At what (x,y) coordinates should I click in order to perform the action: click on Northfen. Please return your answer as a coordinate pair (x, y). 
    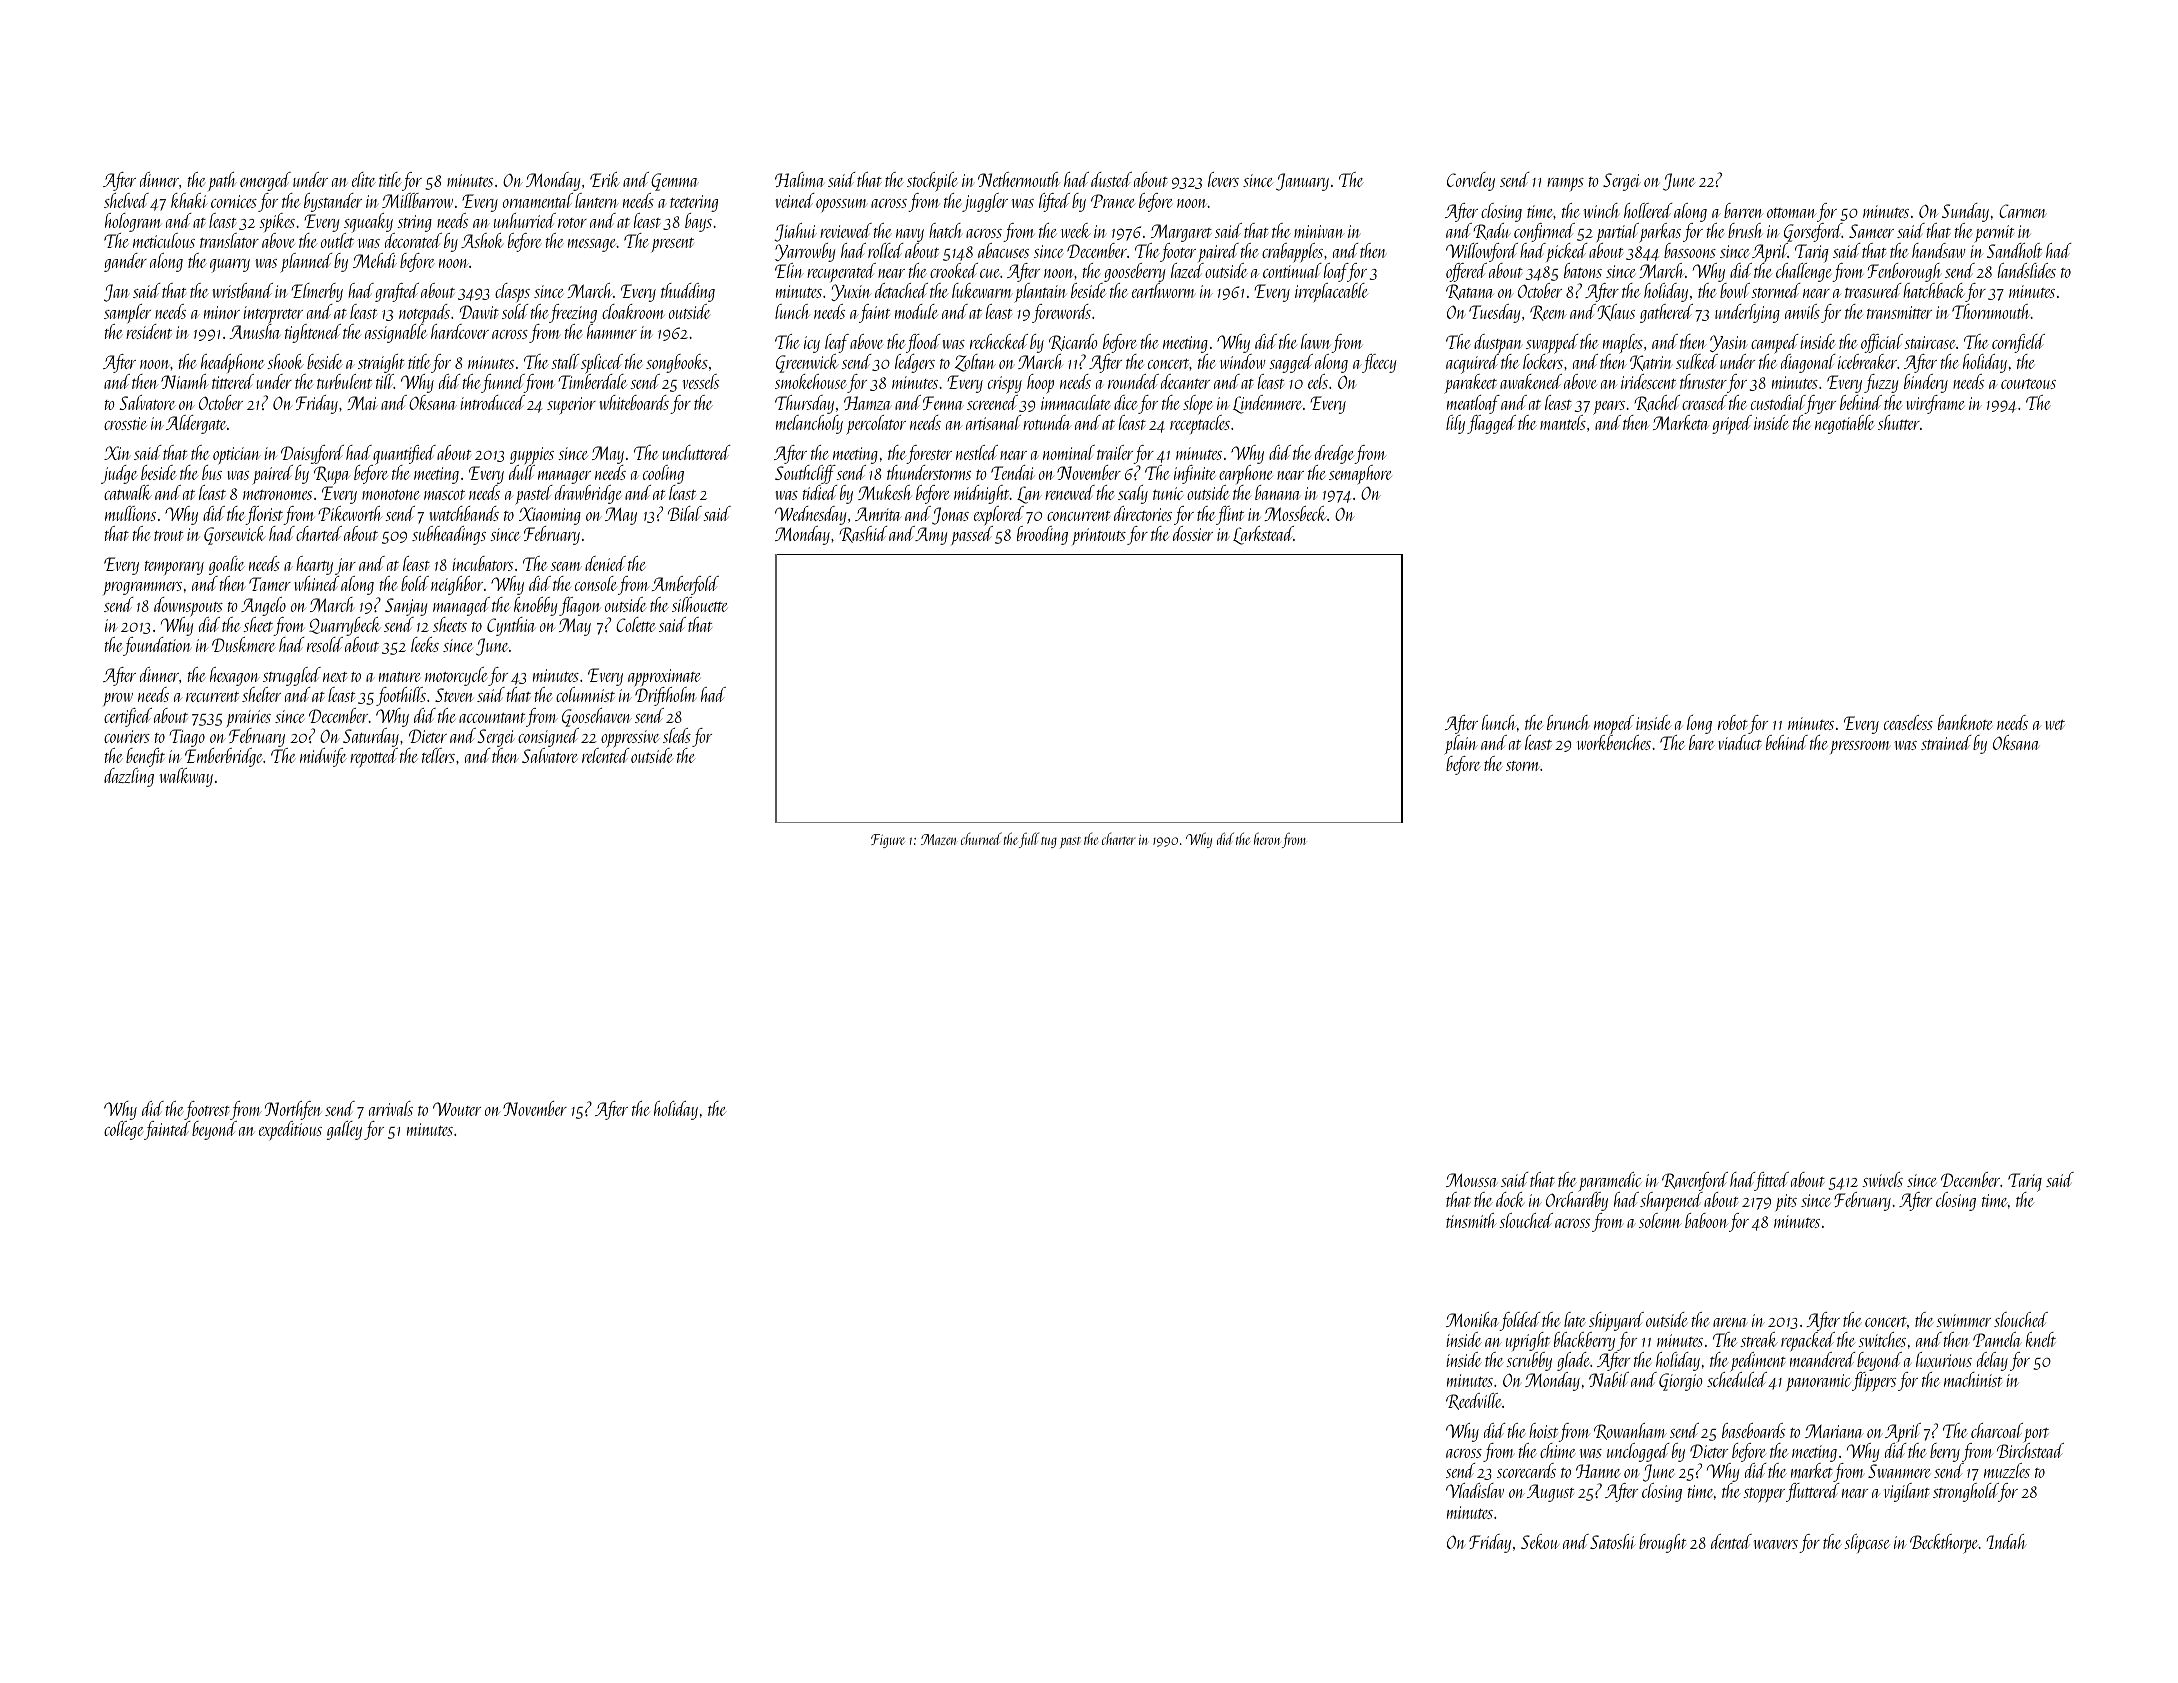
    Looking at the image, I should click on (293, 1110).
